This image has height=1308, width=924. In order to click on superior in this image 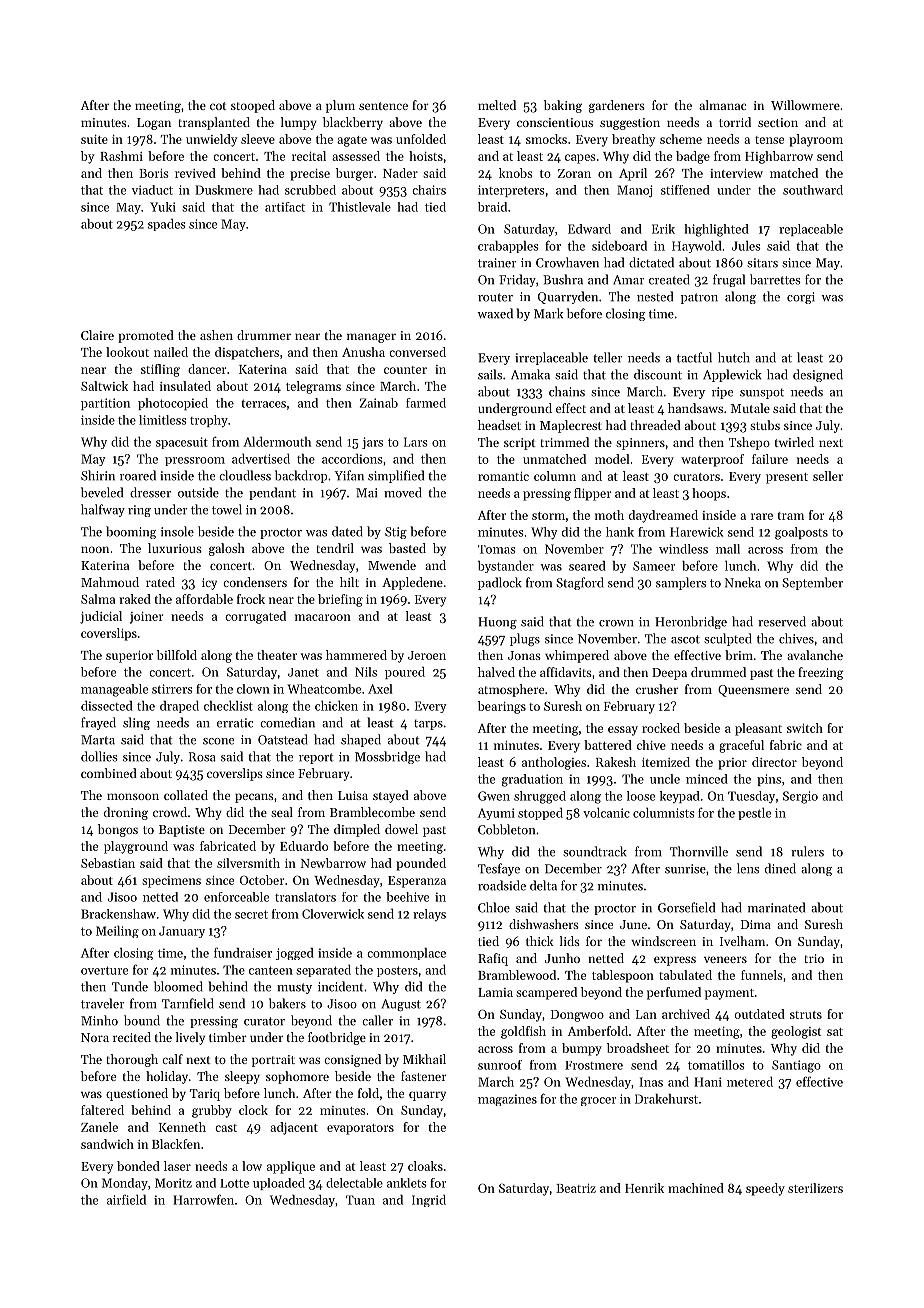, I will do `click(129, 657)`.
